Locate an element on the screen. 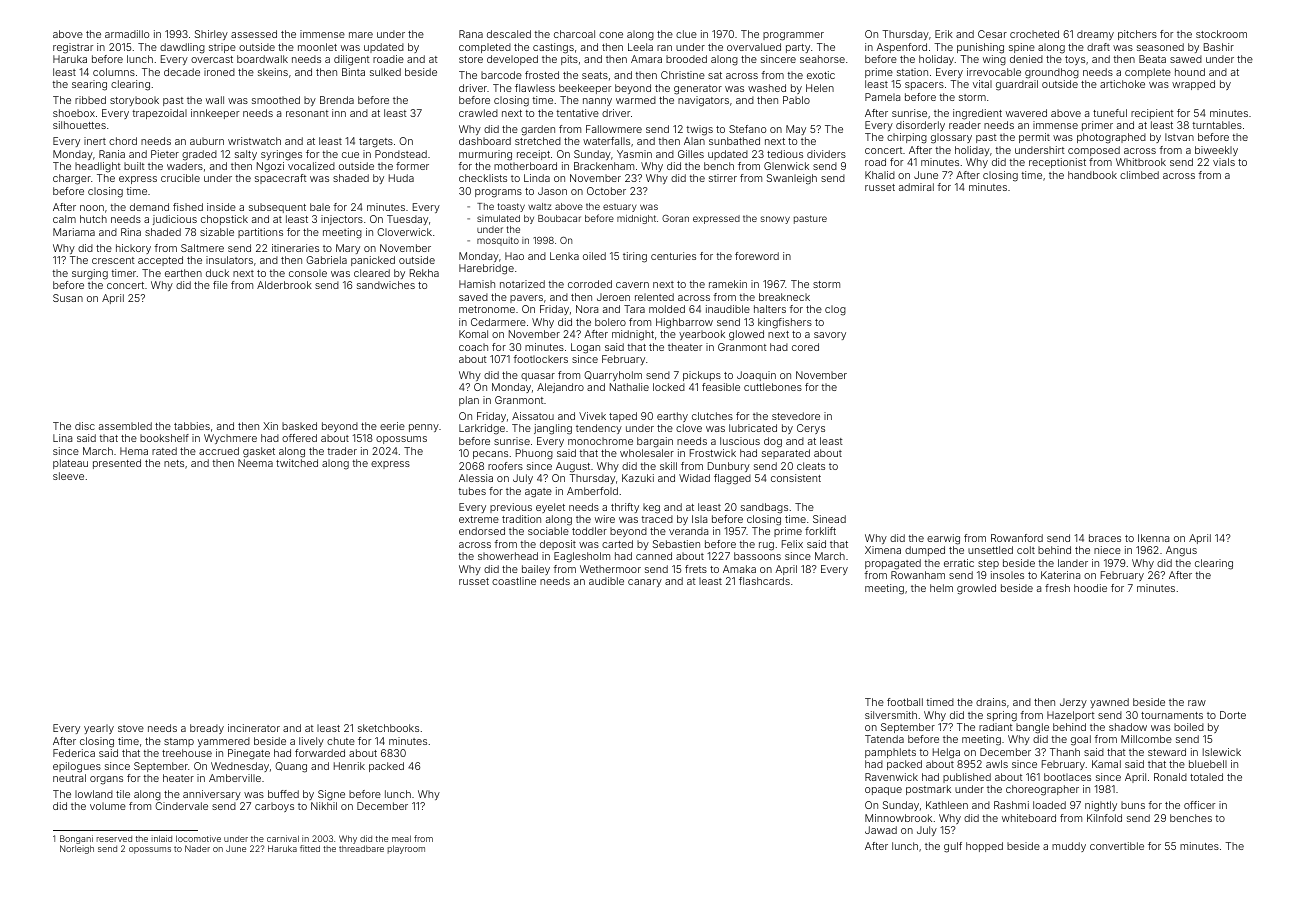 Image resolution: width=1308 pixels, height=924 pixels. Neema is located at coordinates (255, 463).
